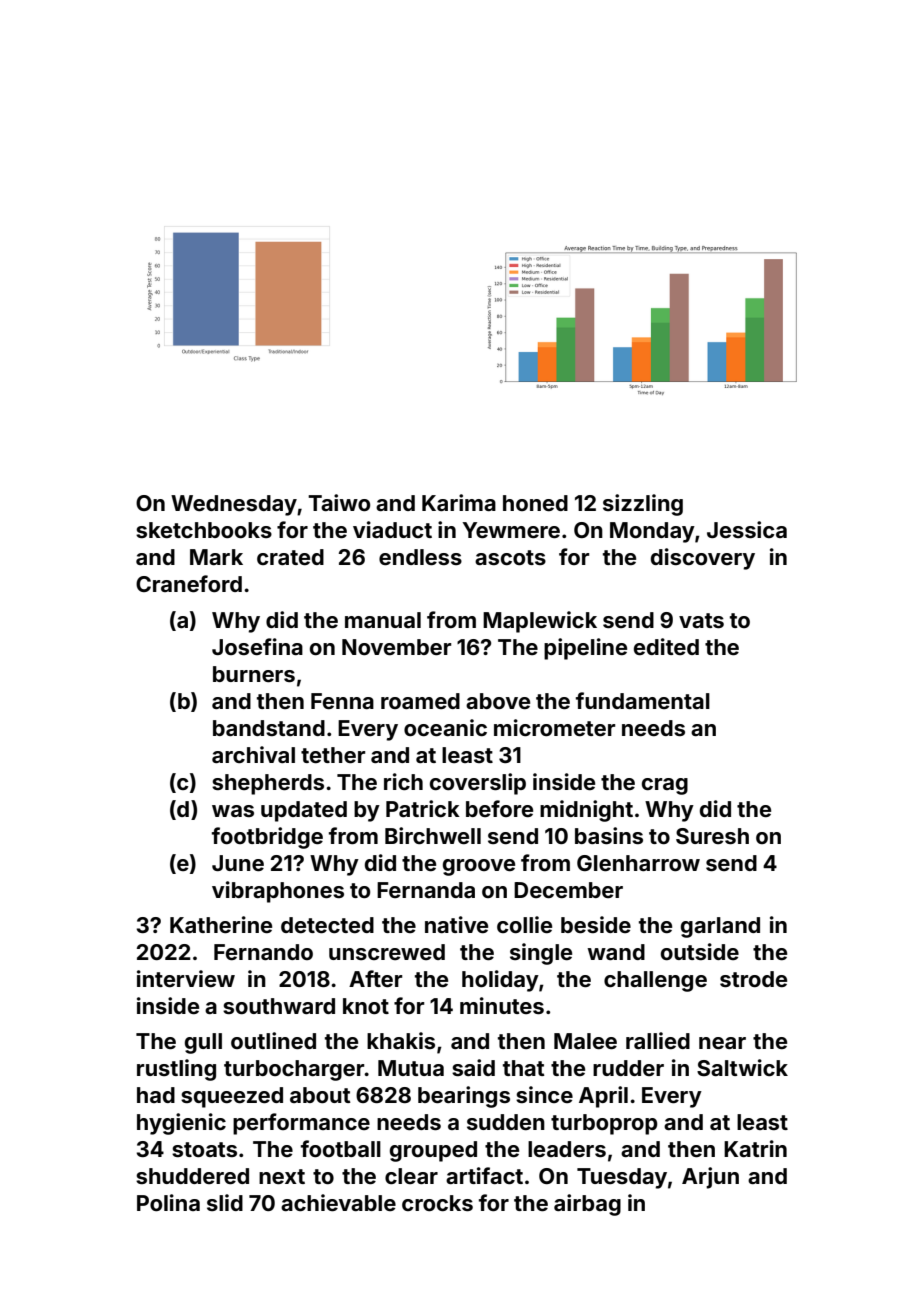 The image size is (924, 1314). I want to click on performance, so click(301, 1124).
